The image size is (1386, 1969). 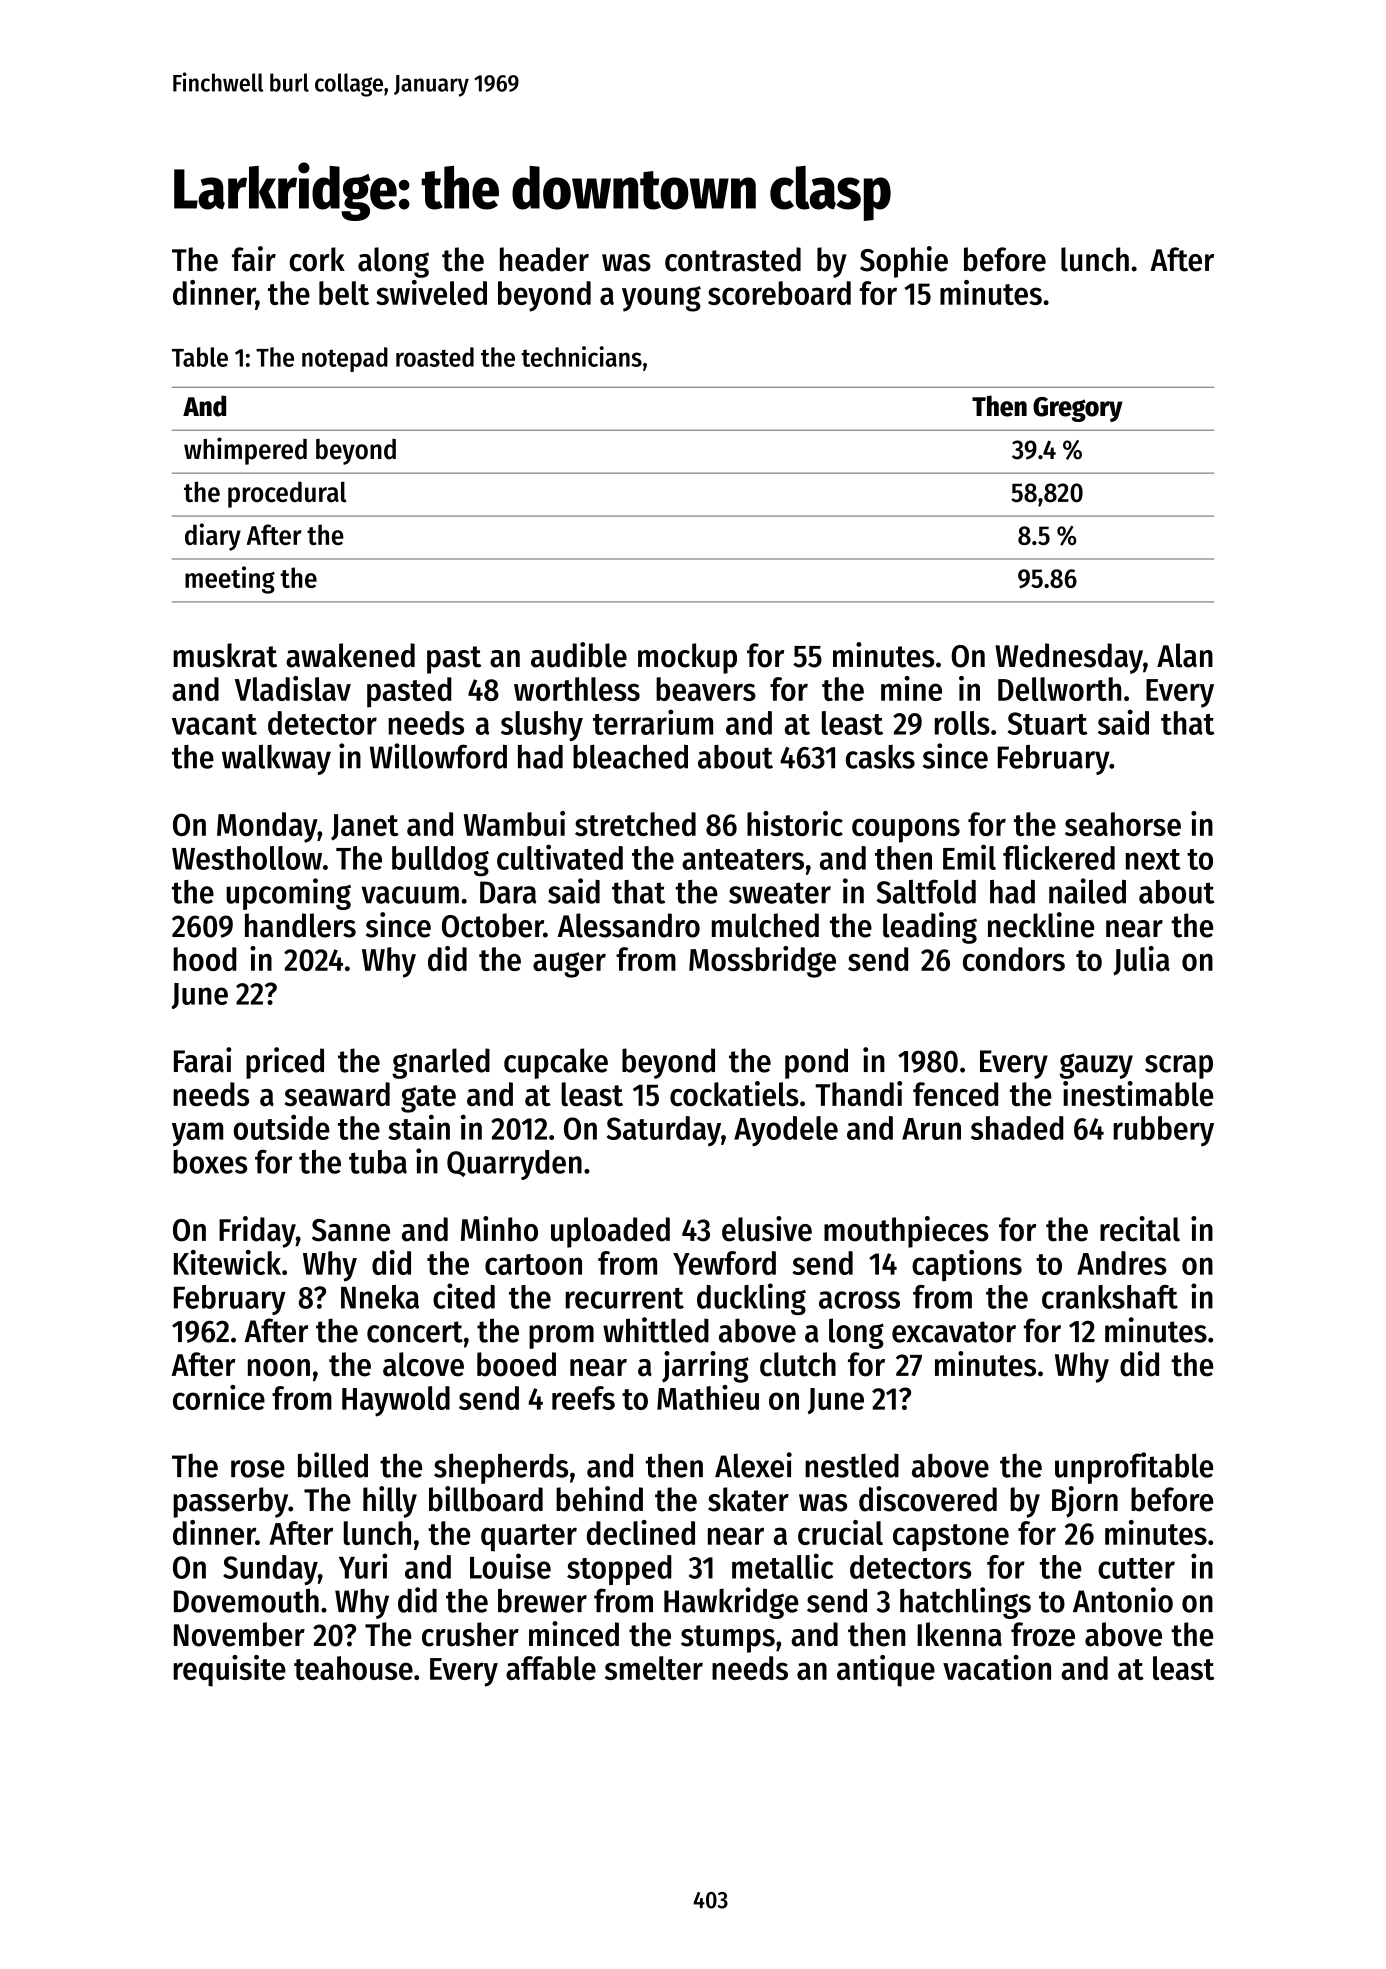 I want to click on tuba, so click(x=378, y=1162).
